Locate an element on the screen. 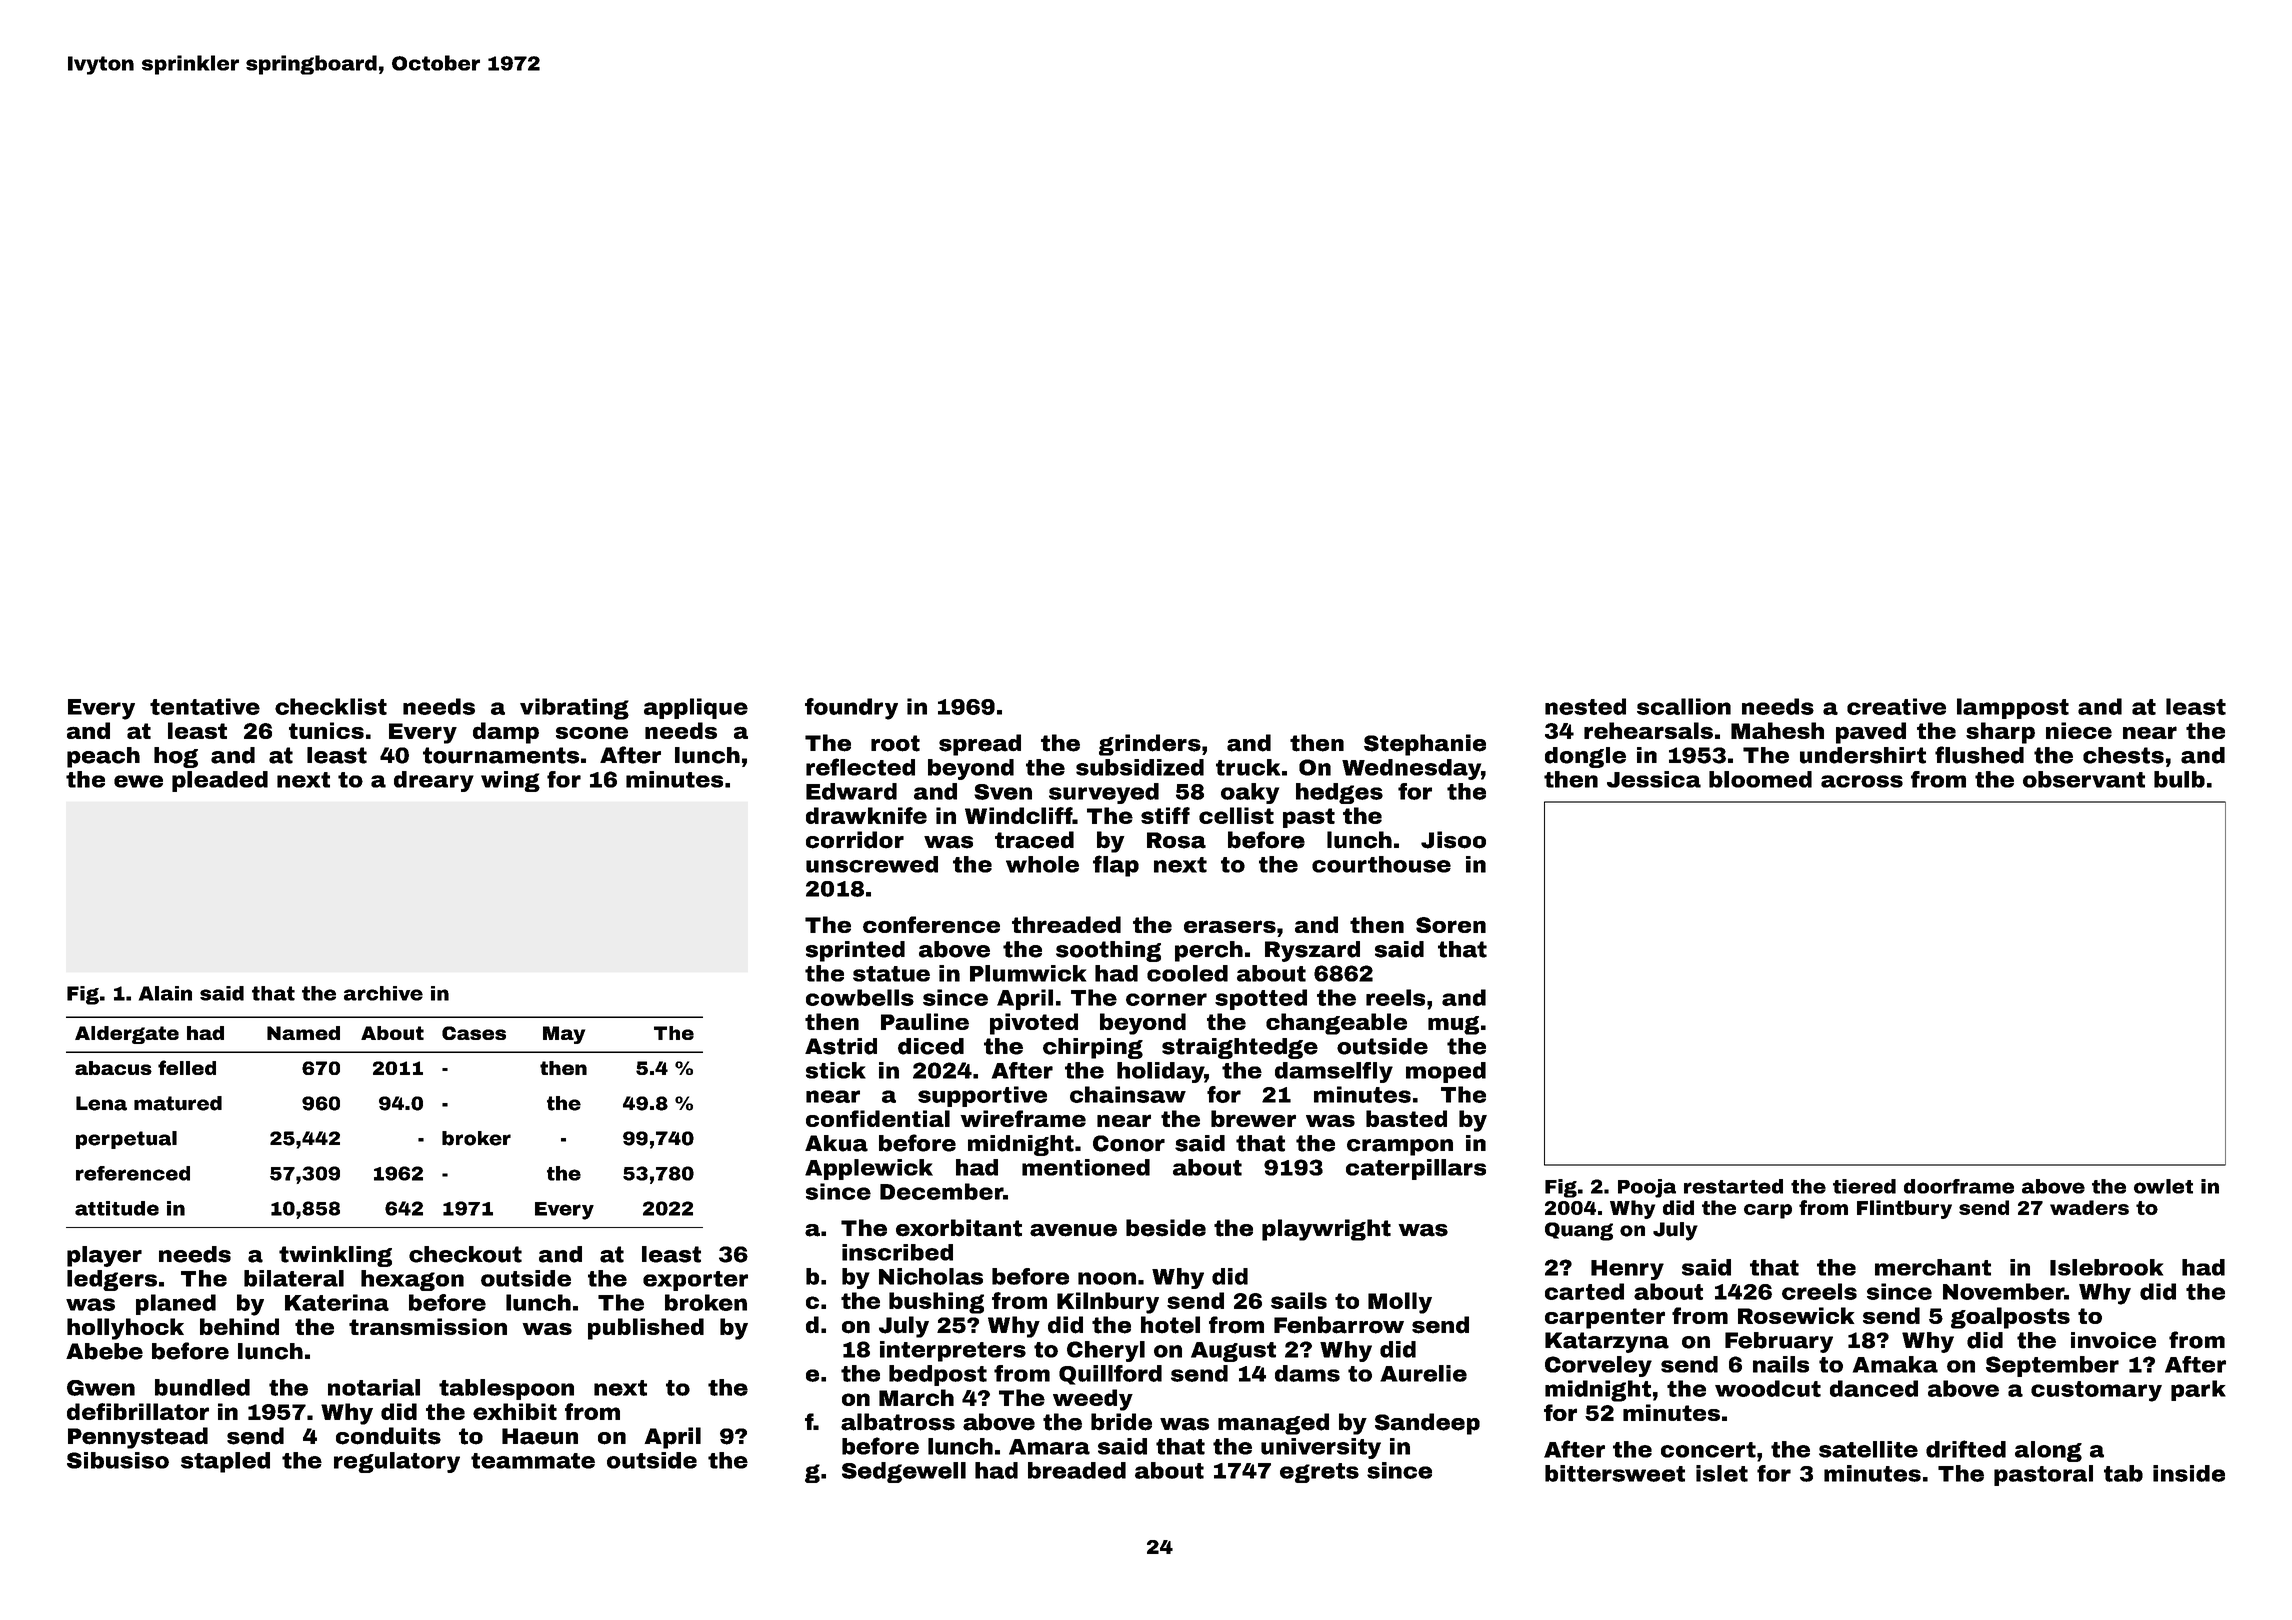 Image resolution: width=2292 pixels, height=1620 pixels. unscrewed is located at coordinates (872, 864).
